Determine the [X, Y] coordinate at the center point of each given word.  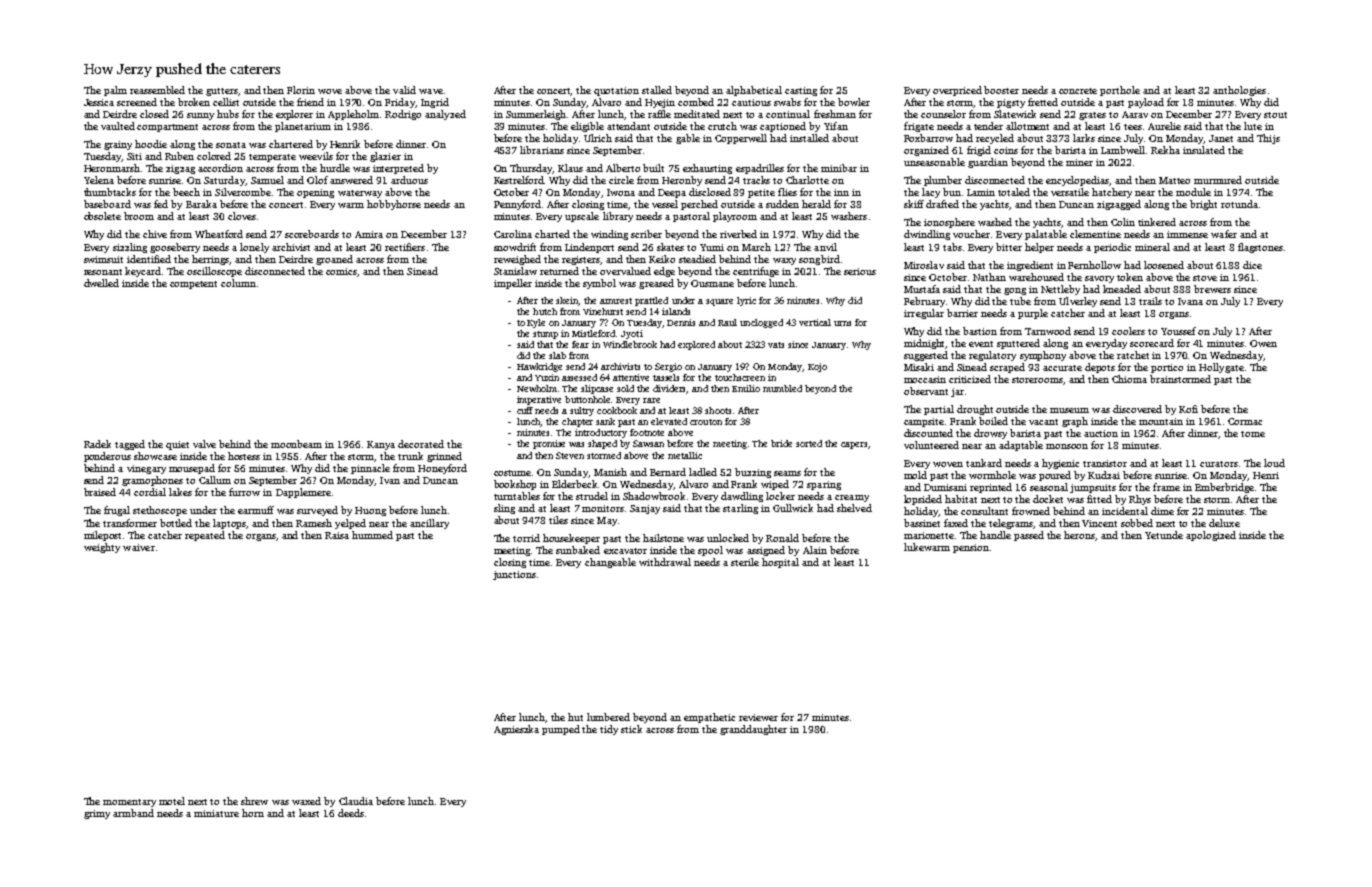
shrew [254, 801]
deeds [351, 813]
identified [149, 259]
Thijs [1268, 139]
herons [1080, 536]
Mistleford [593, 333]
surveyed [317, 511]
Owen [1263, 343]
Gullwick [793, 508]
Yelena [99, 180]
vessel [665, 204]
